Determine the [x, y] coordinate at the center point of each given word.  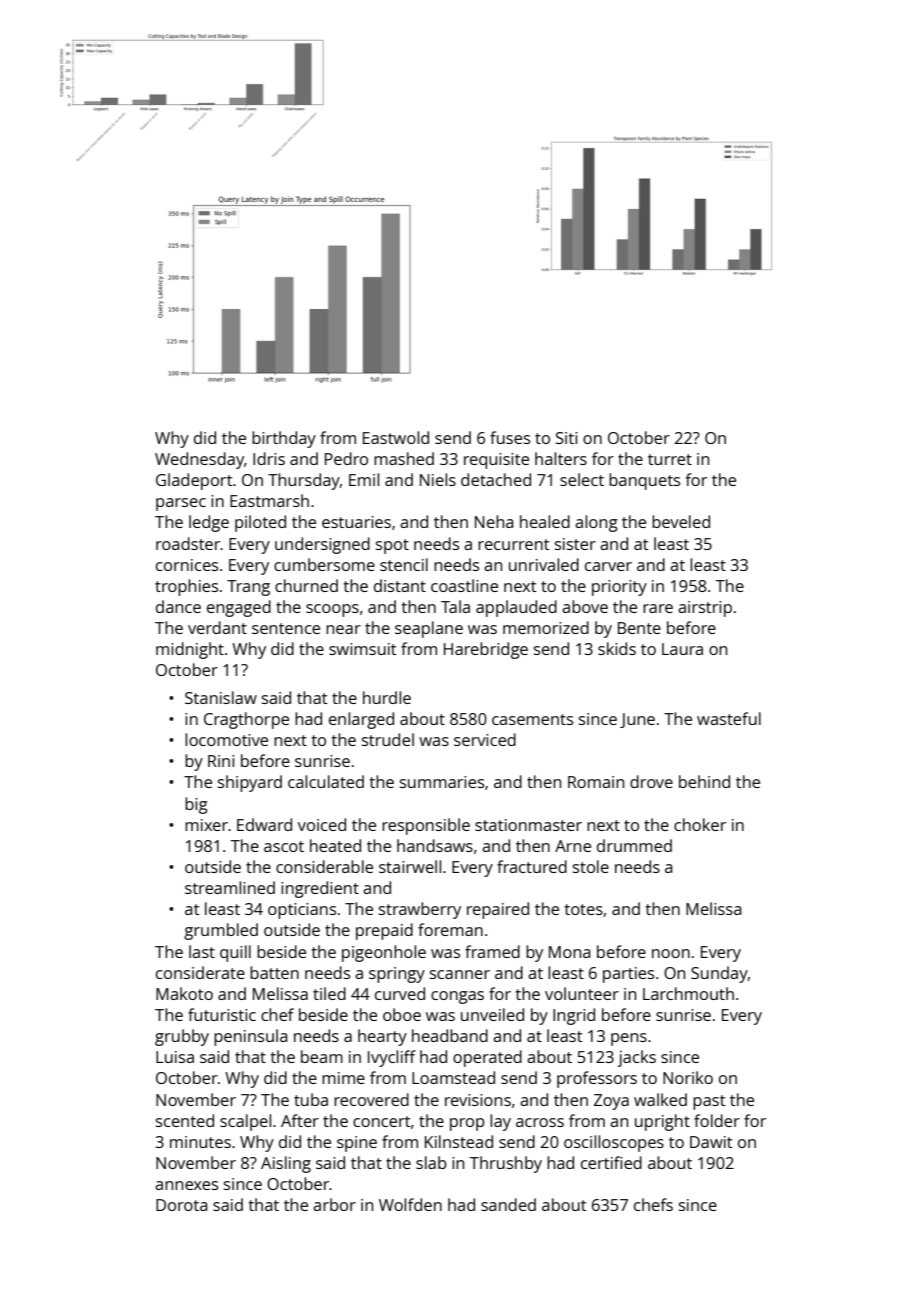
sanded [508, 1204]
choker [700, 824]
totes [584, 909]
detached [496, 479]
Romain [596, 782]
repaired [498, 910]
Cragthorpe [246, 720]
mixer [206, 825]
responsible [426, 826]
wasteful [729, 718]
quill [235, 953]
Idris [269, 458]
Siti [566, 438]
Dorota [182, 1205]
